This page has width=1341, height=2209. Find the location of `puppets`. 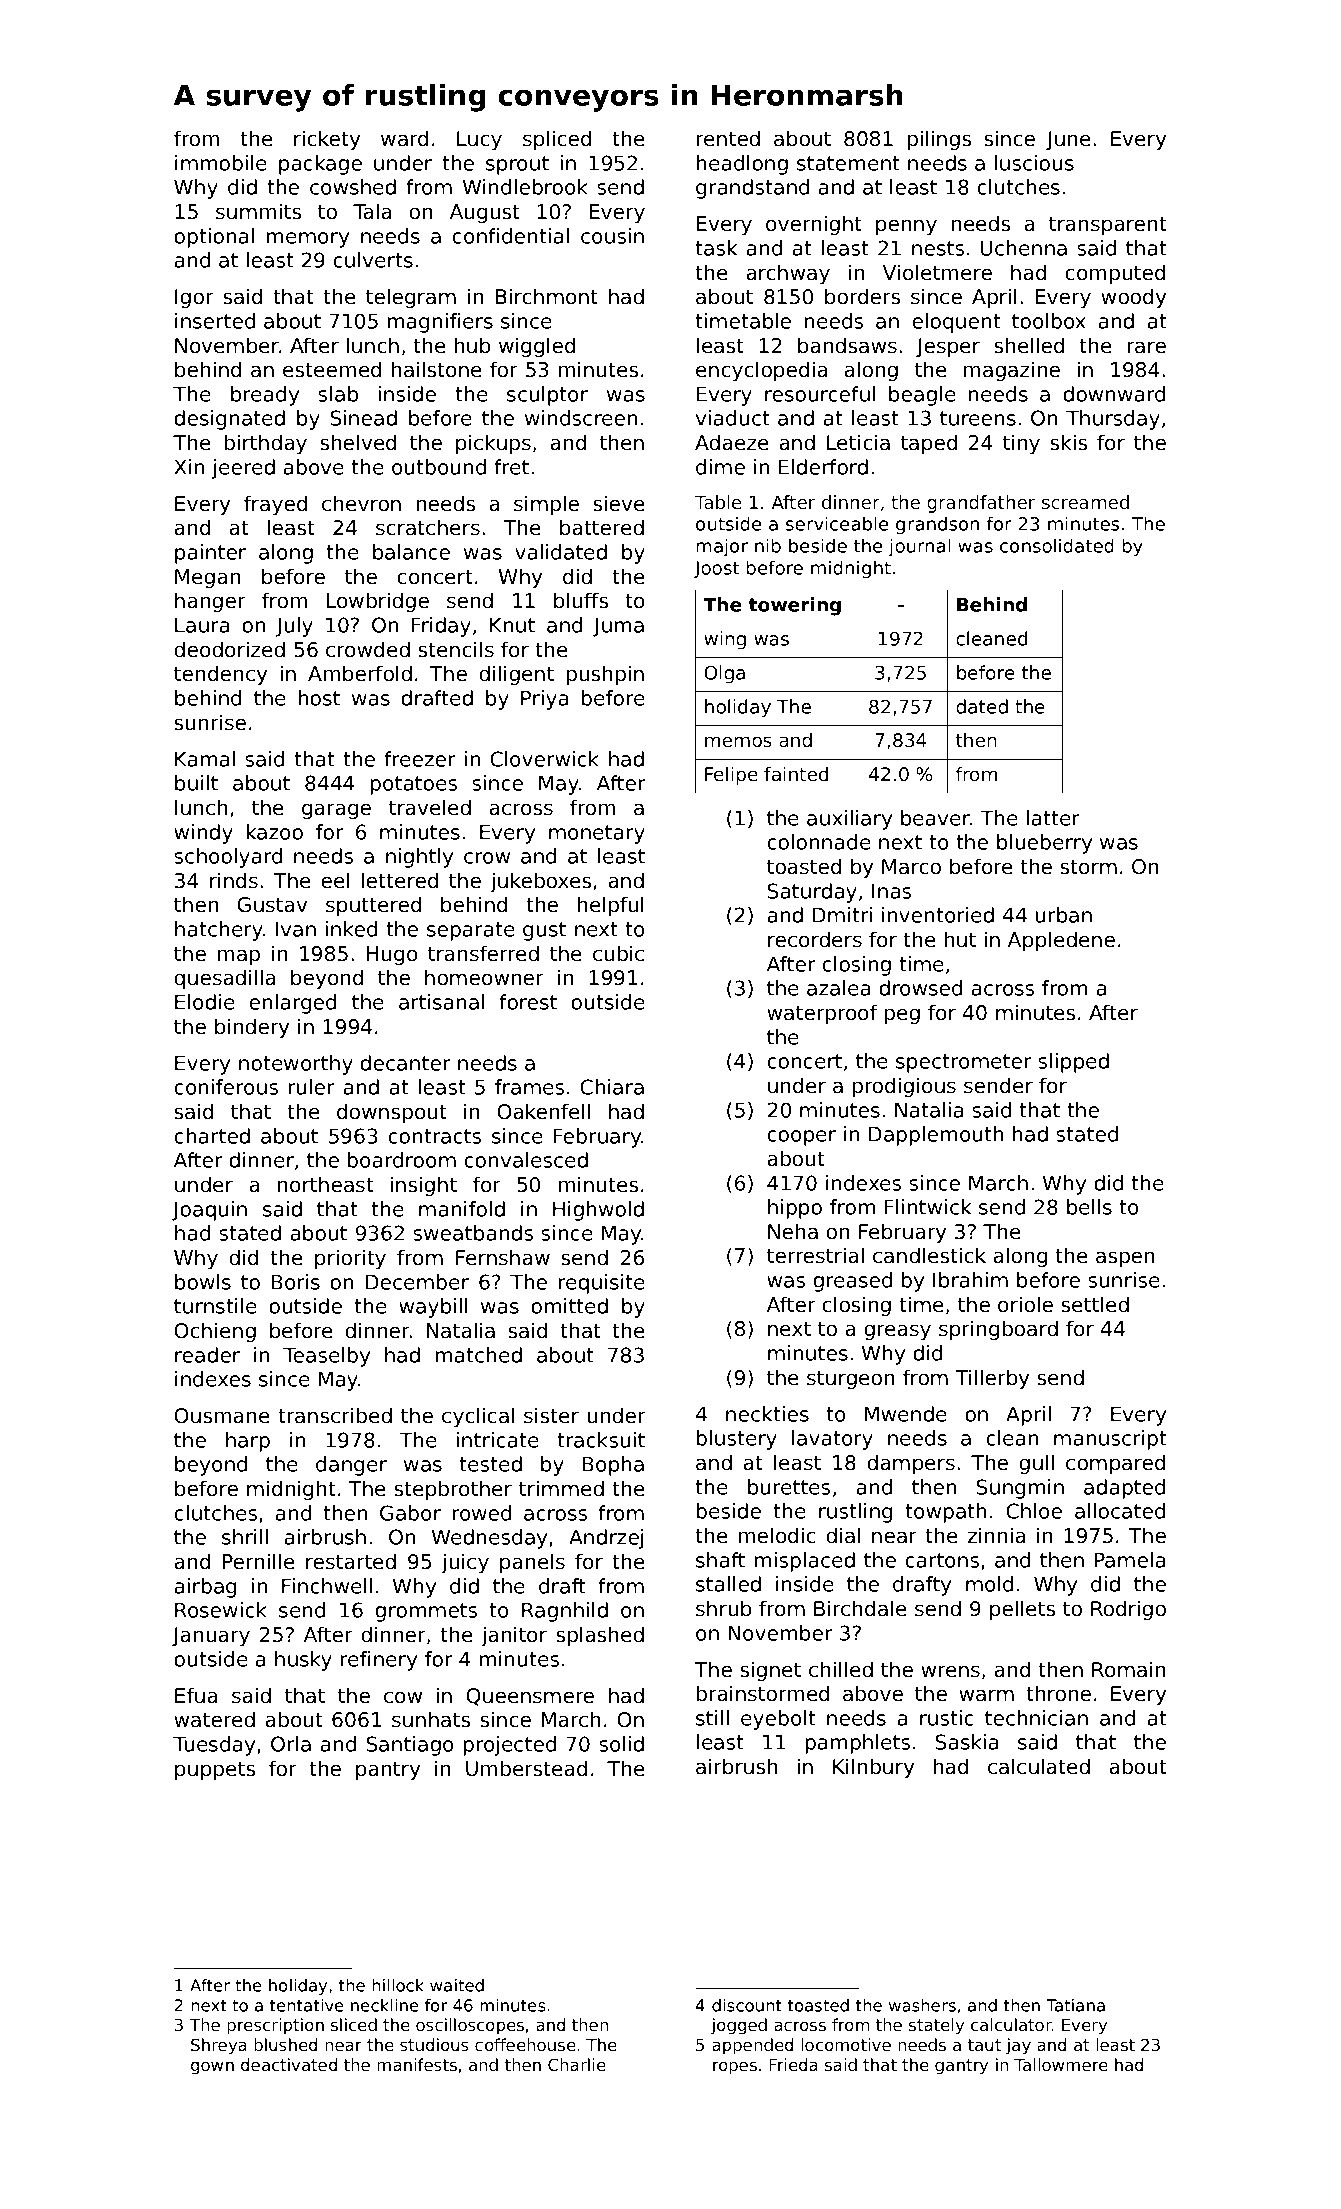

puppets is located at coordinates (215, 1771).
